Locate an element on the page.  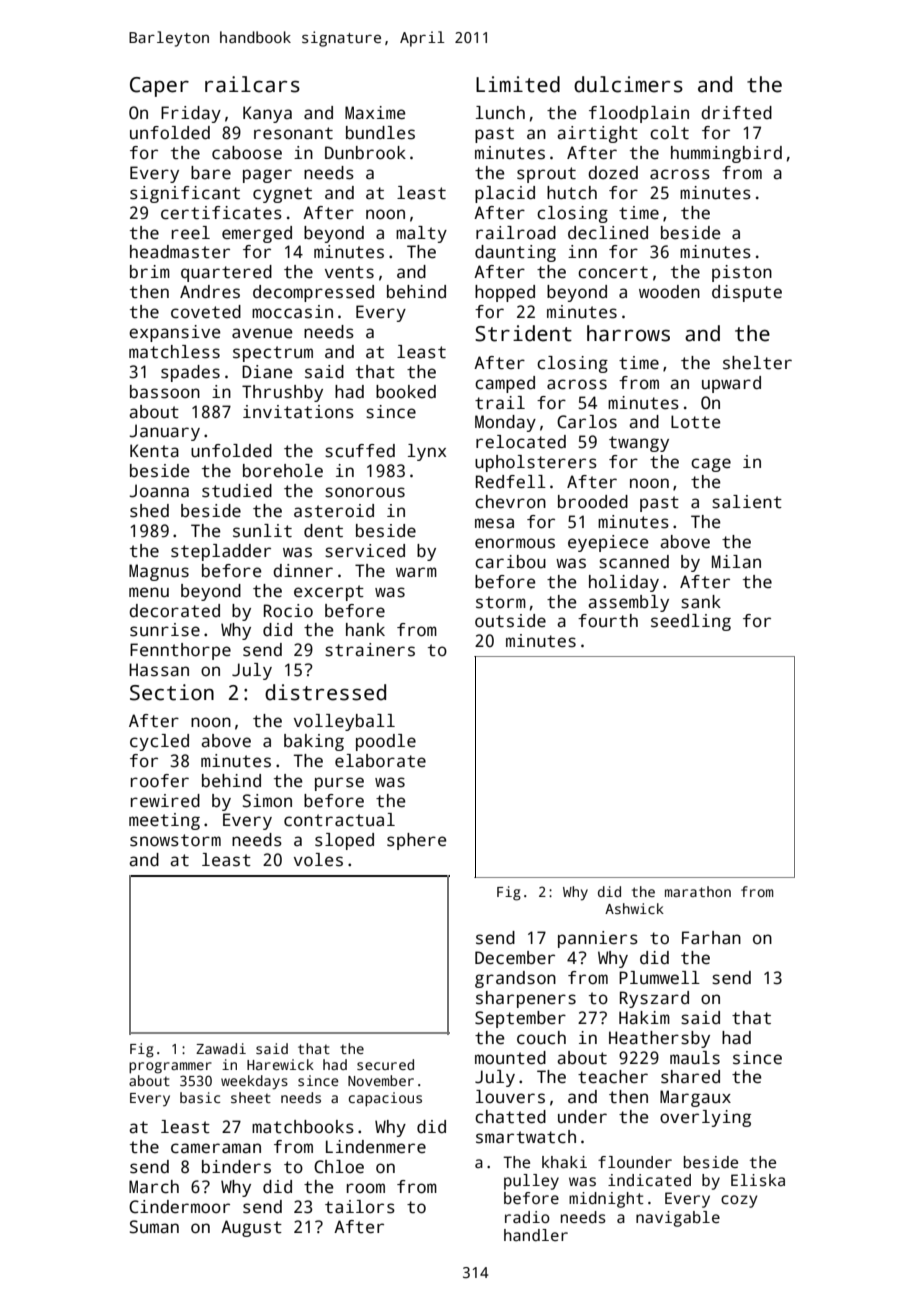
distressed is located at coordinates (325, 692).
